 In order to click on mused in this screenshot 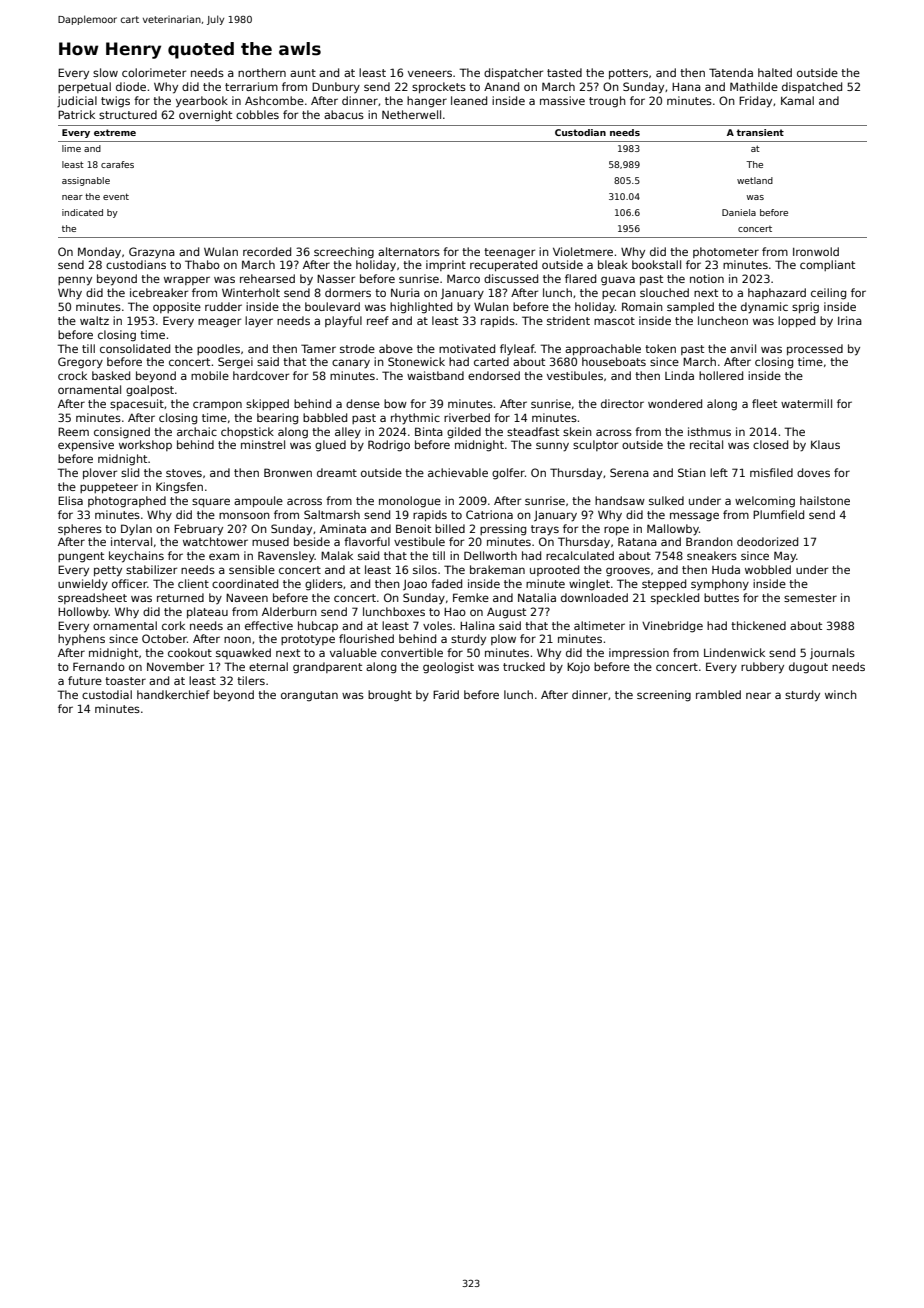, I will do `click(270, 541)`.
